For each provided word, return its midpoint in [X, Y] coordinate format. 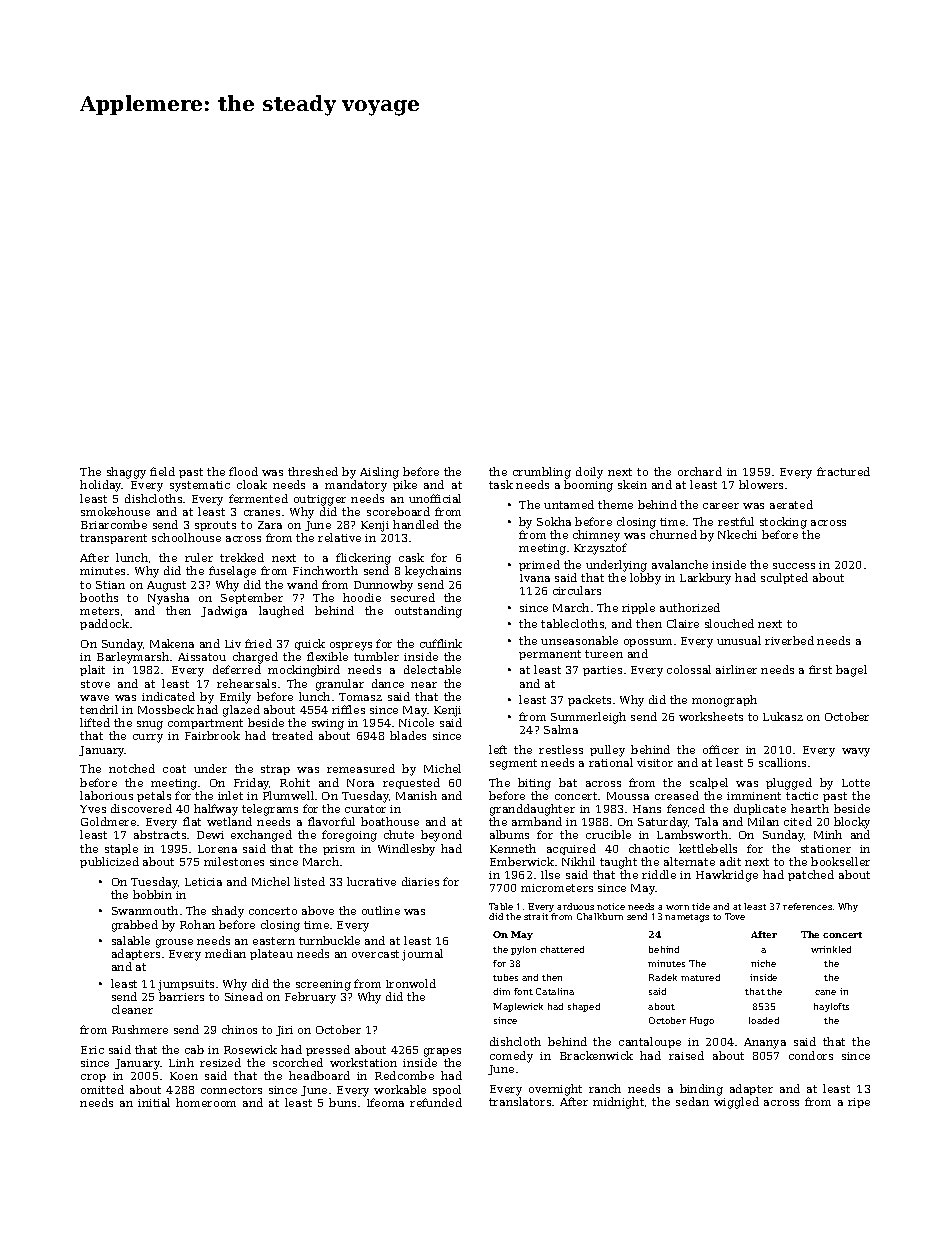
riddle [659, 874]
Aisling [379, 473]
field [162, 471]
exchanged [261, 836]
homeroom [206, 1102]
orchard [700, 471]
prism [339, 850]
